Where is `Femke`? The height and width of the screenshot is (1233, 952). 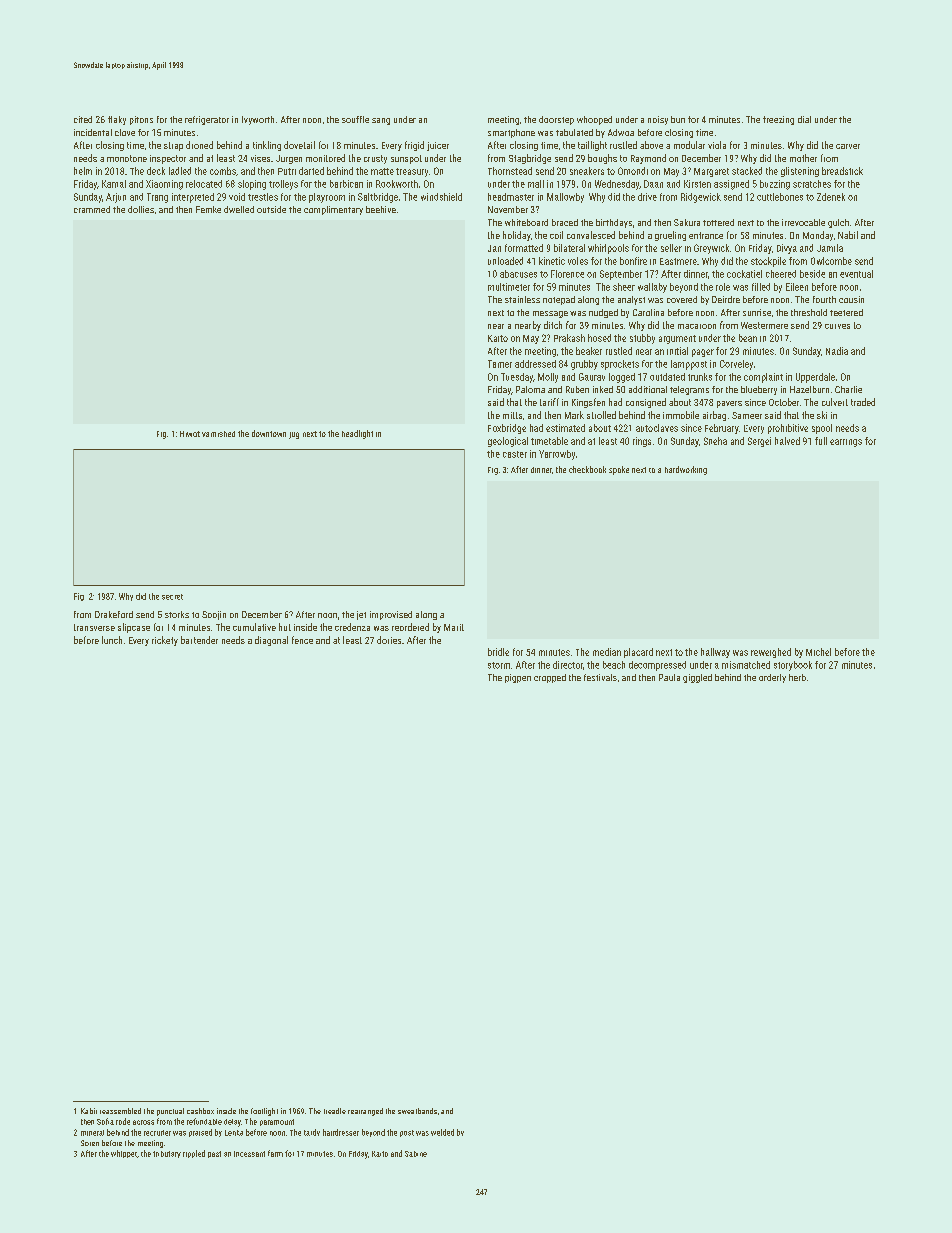 Femke is located at coordinates (208, 209).
